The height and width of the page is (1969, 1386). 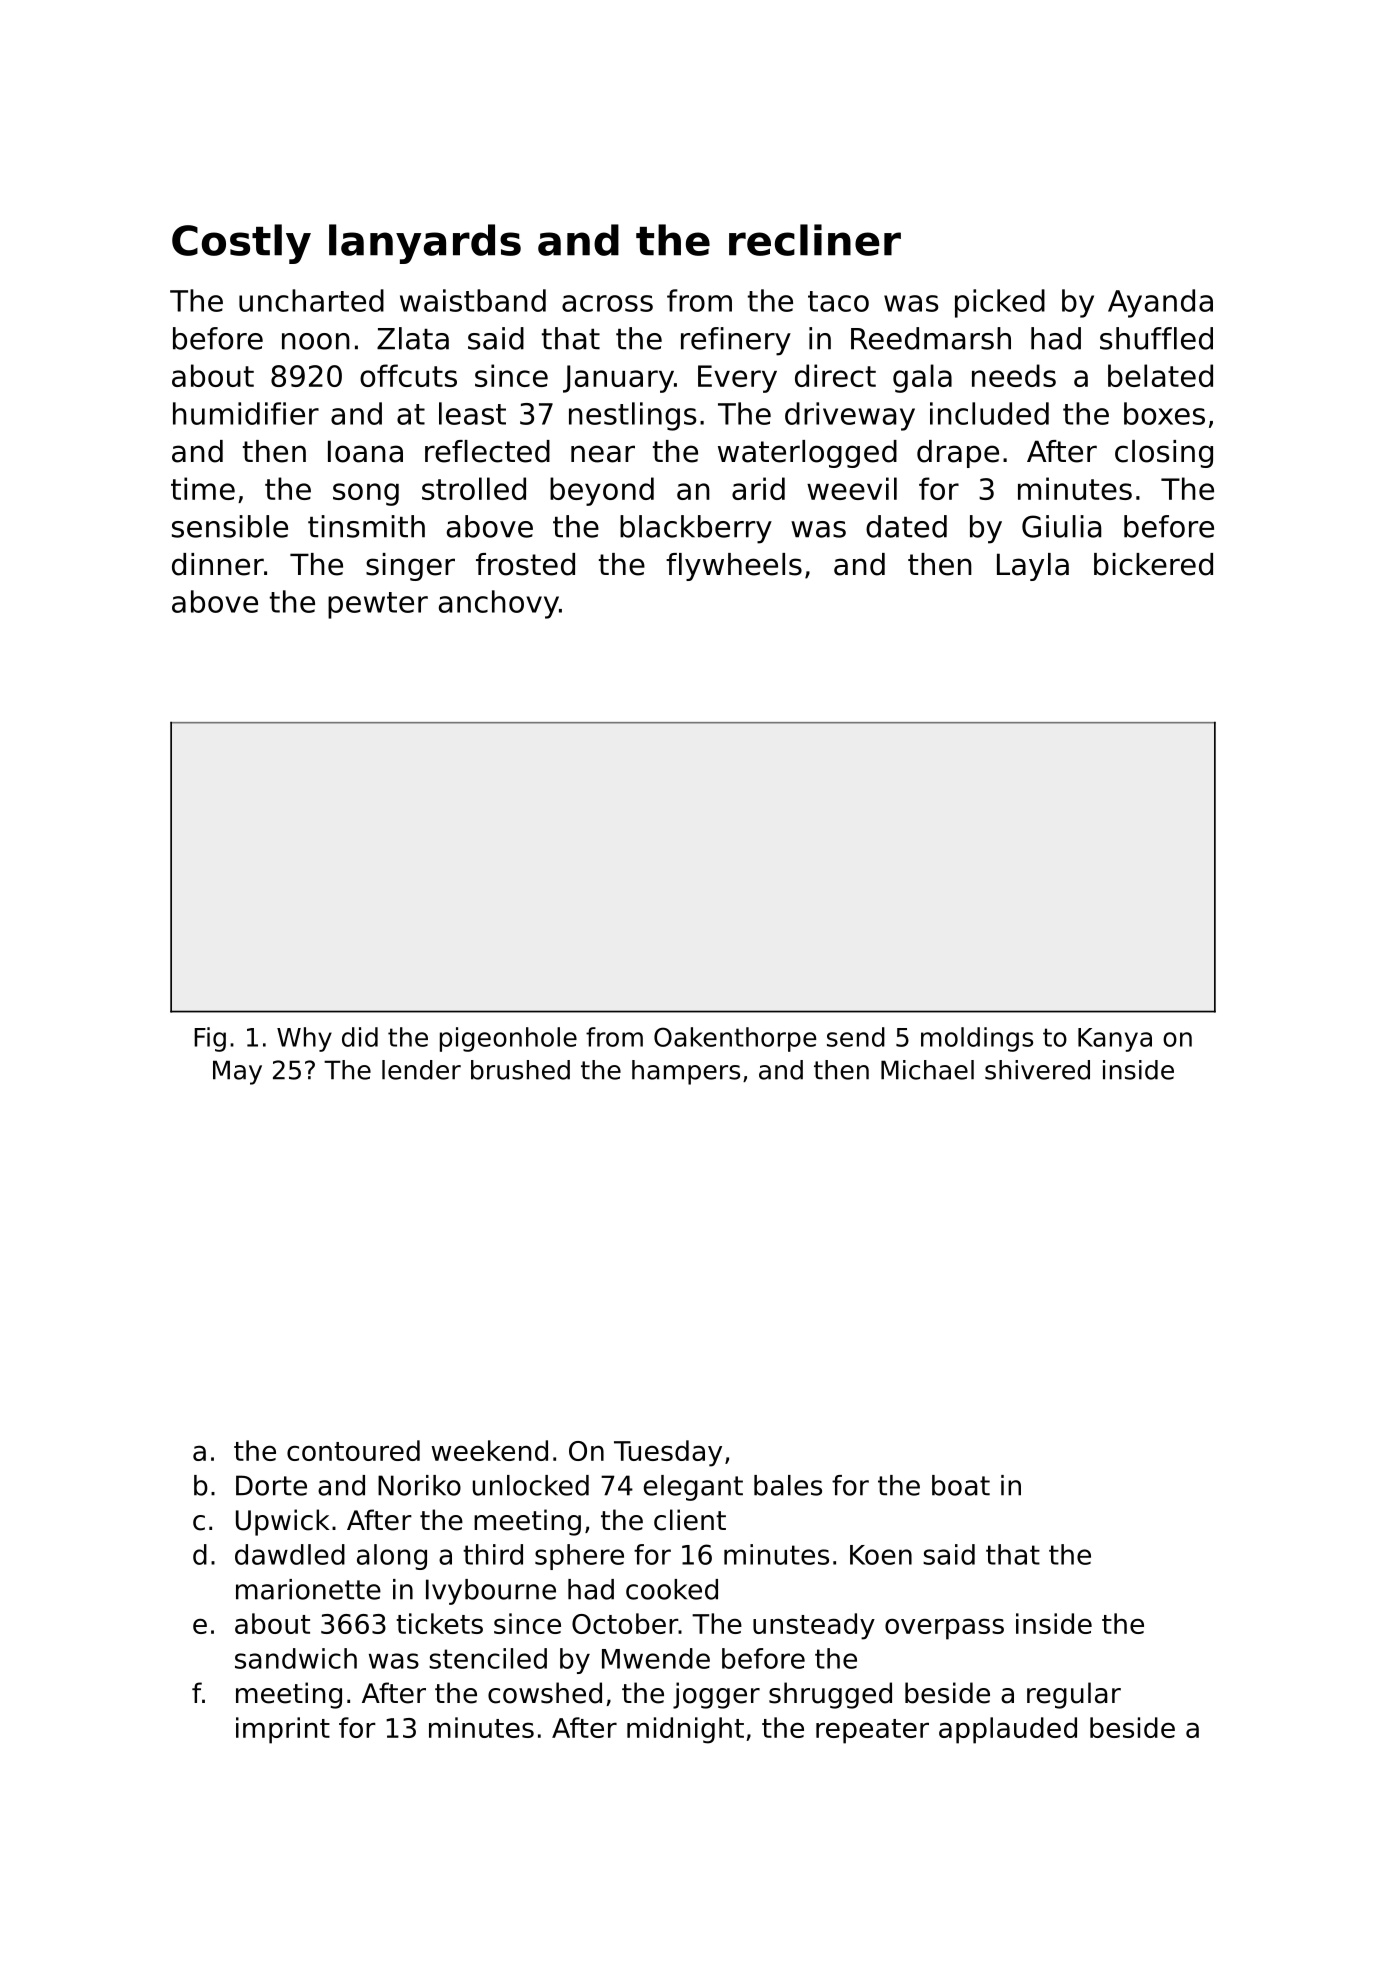 I want to click on shivered, so click(x=1037, y=1070).
